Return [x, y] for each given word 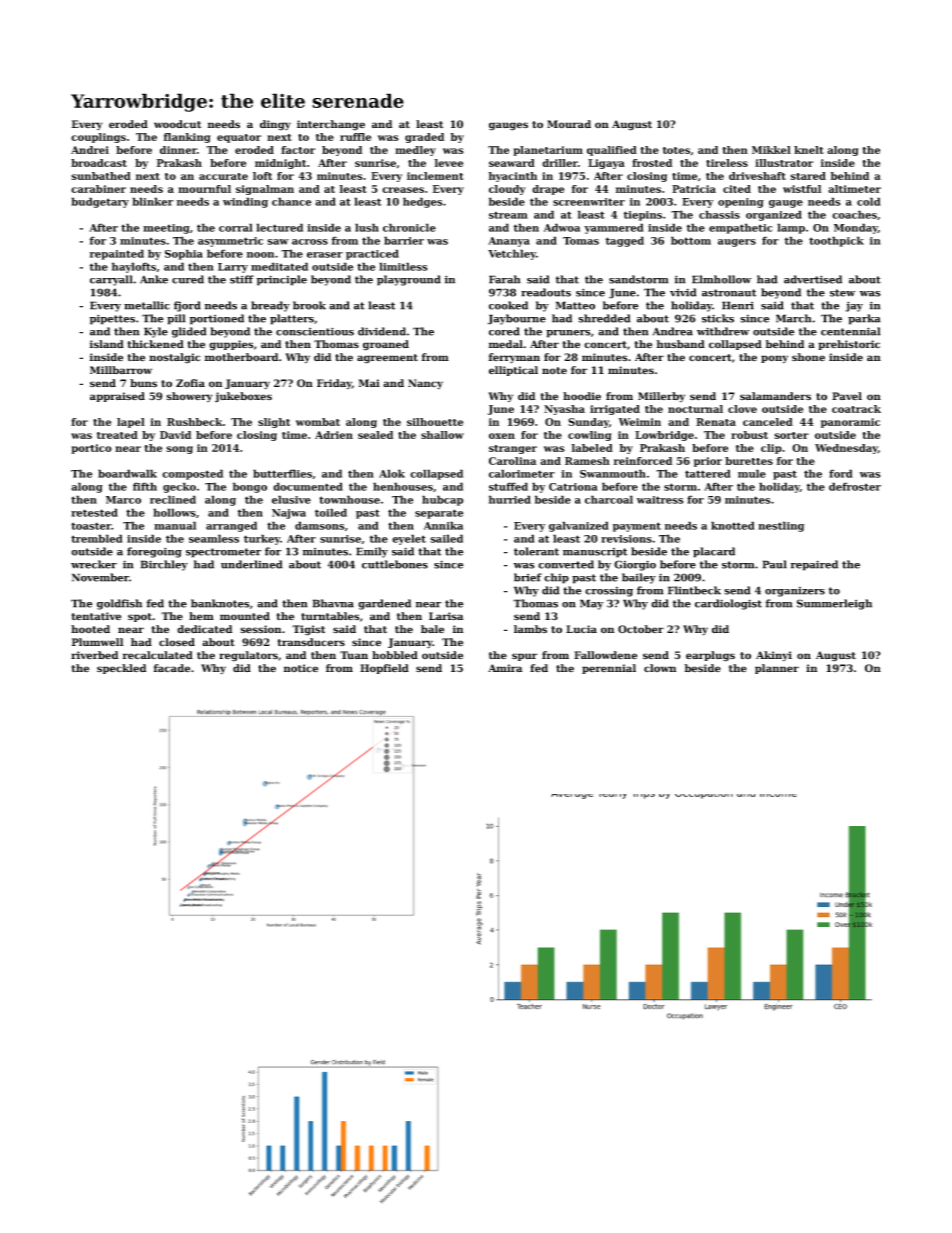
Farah [505, 279]
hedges [422, 202]
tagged [625, 241]
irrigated [615, 410]
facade [172, 668]
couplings [98, 138]
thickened [155, 344]
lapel [131, 423]
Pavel [847, 396]
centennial [851, 331]
